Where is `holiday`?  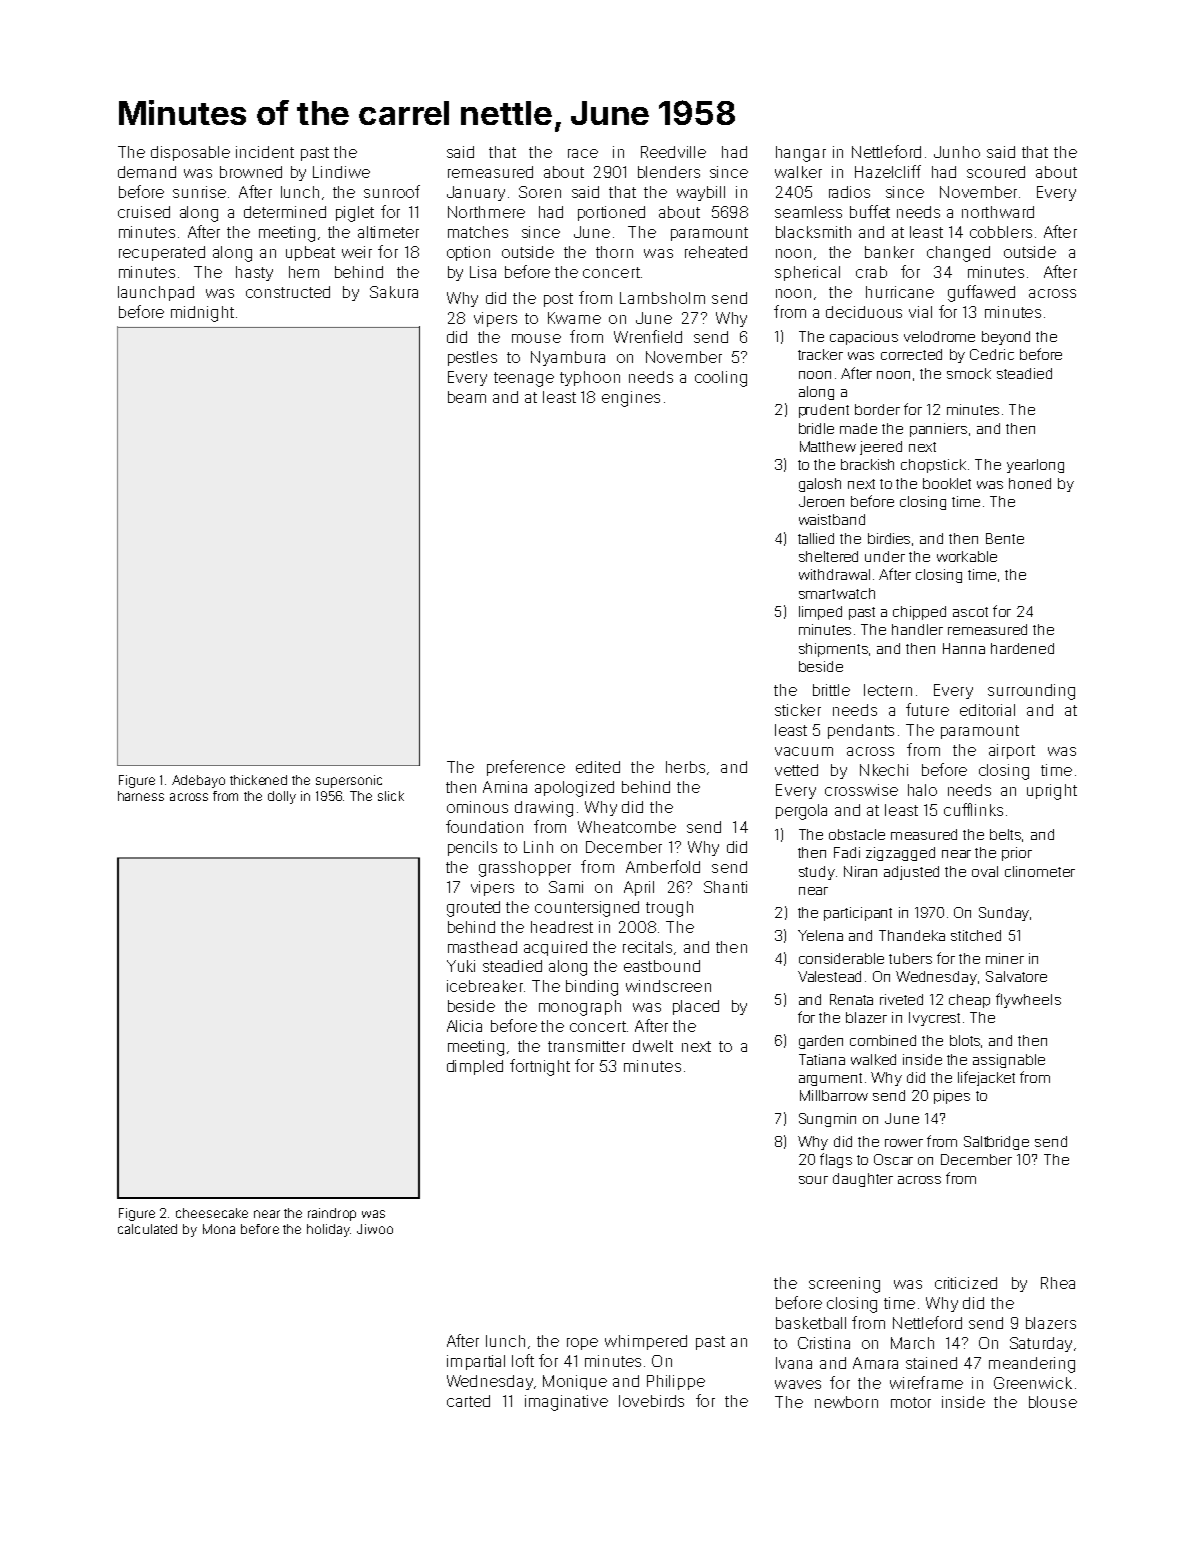 holiday is located at coordinates (328, 1230).
